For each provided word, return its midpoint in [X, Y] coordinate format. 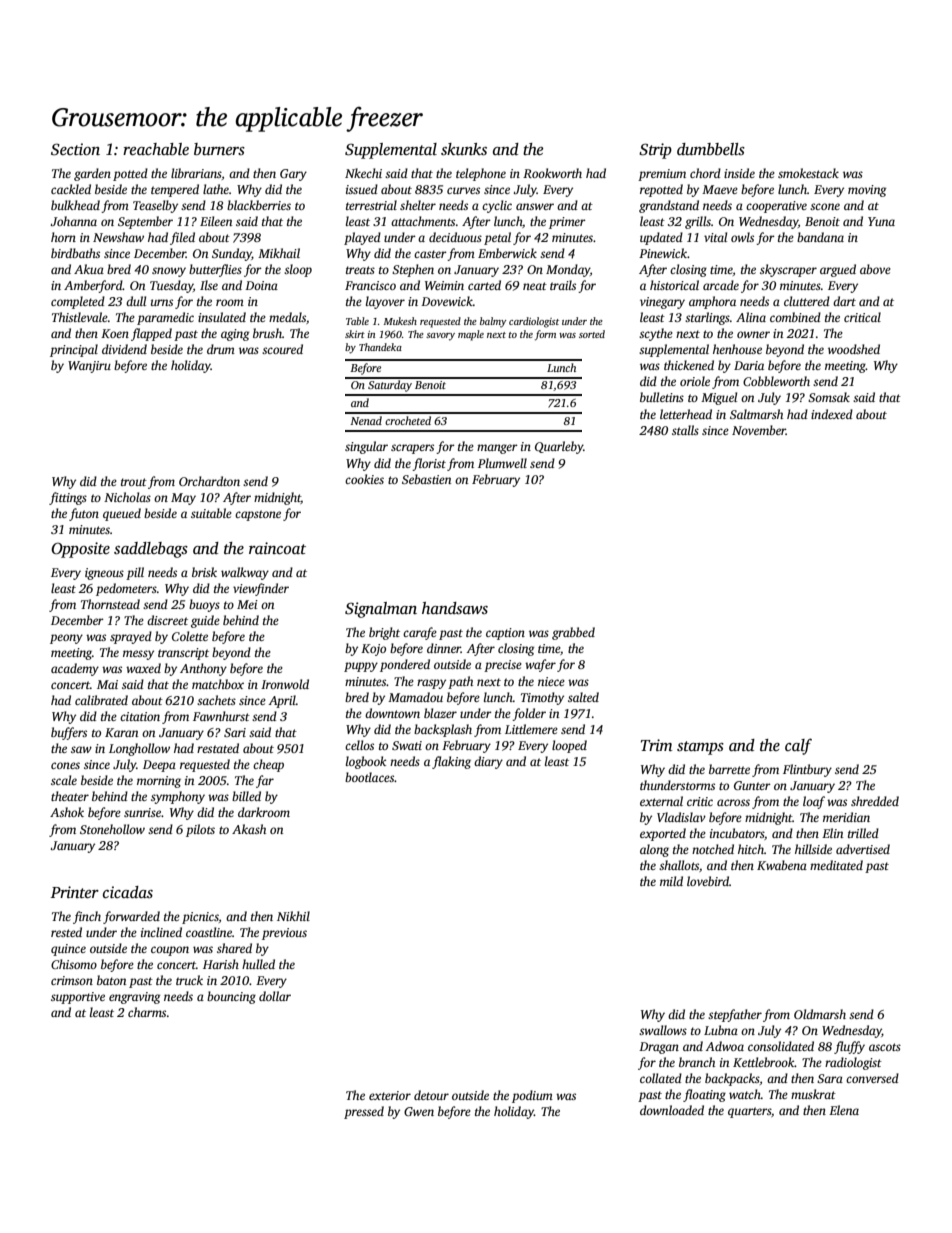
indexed [832, 414]
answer [535, 206]
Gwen [419, 1111]
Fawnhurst [221, 716]
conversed [872, 1078]
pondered [405, 665]
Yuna [881, 221]
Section [75, 149]
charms [147, 1012]
